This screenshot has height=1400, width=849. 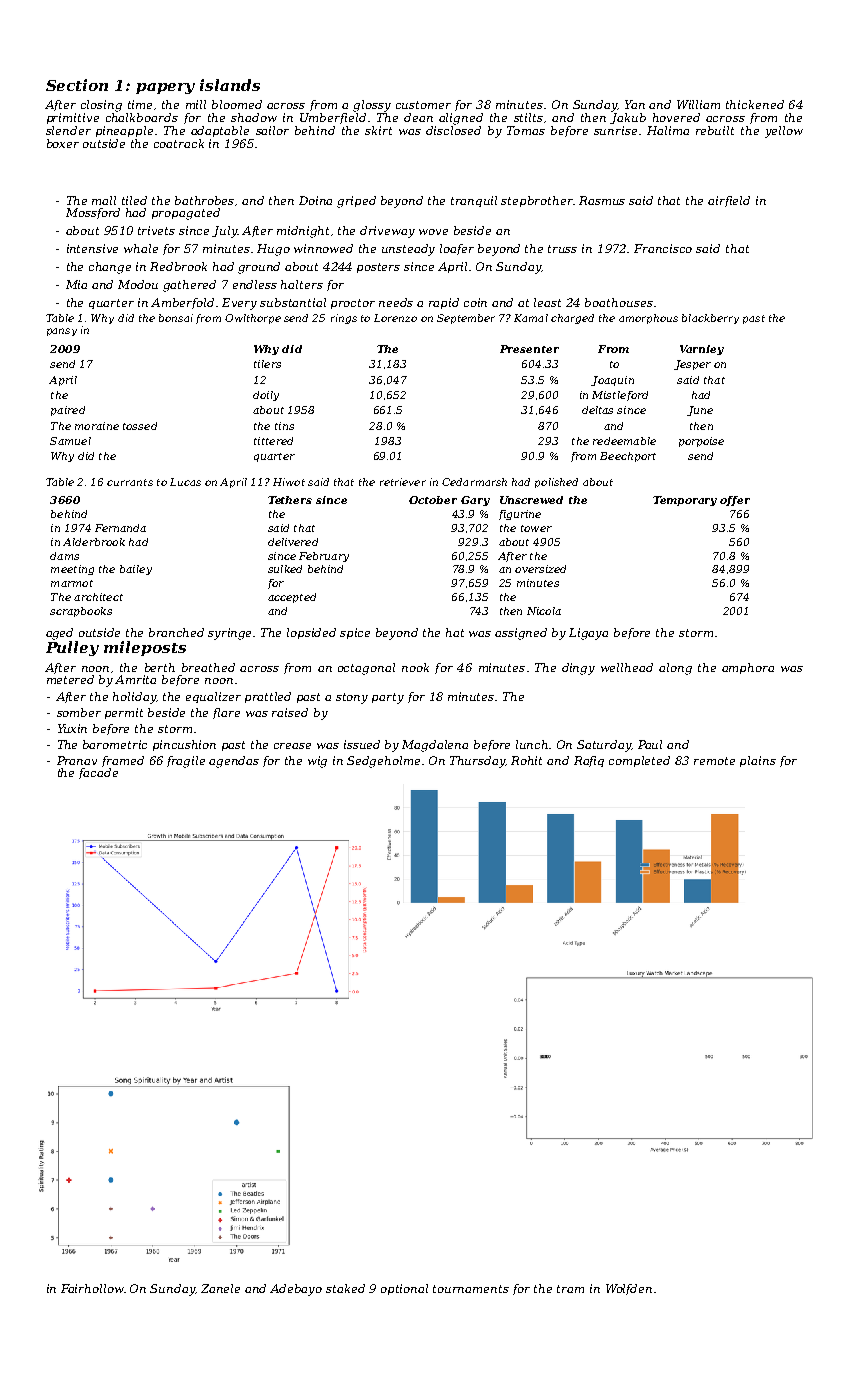 What do you see at coordinates (204, 200) in the screenshot?
I see `bathrobes` at bounding box center [204, 200].
